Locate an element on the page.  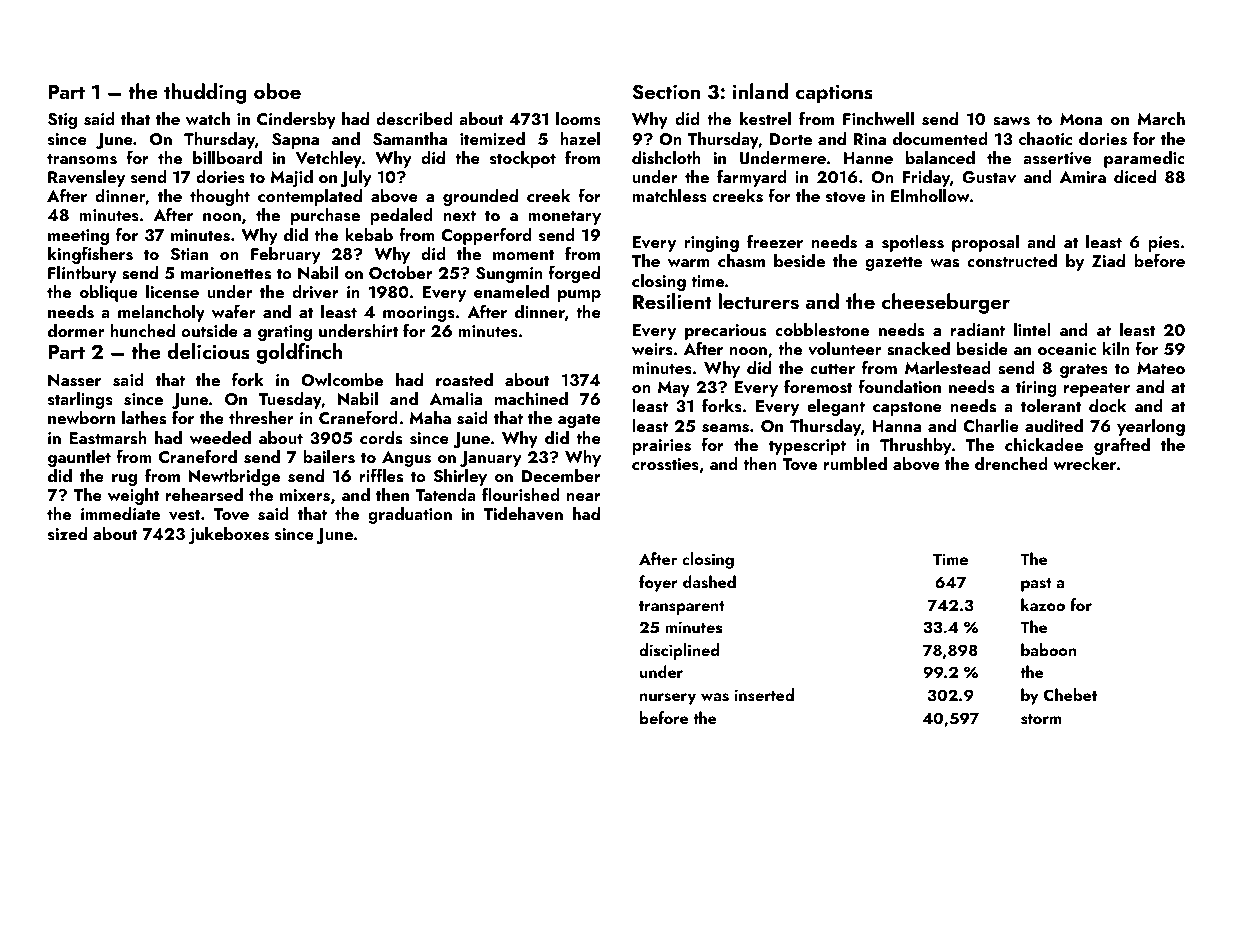
nursery is located at coordinates (668, 699).
